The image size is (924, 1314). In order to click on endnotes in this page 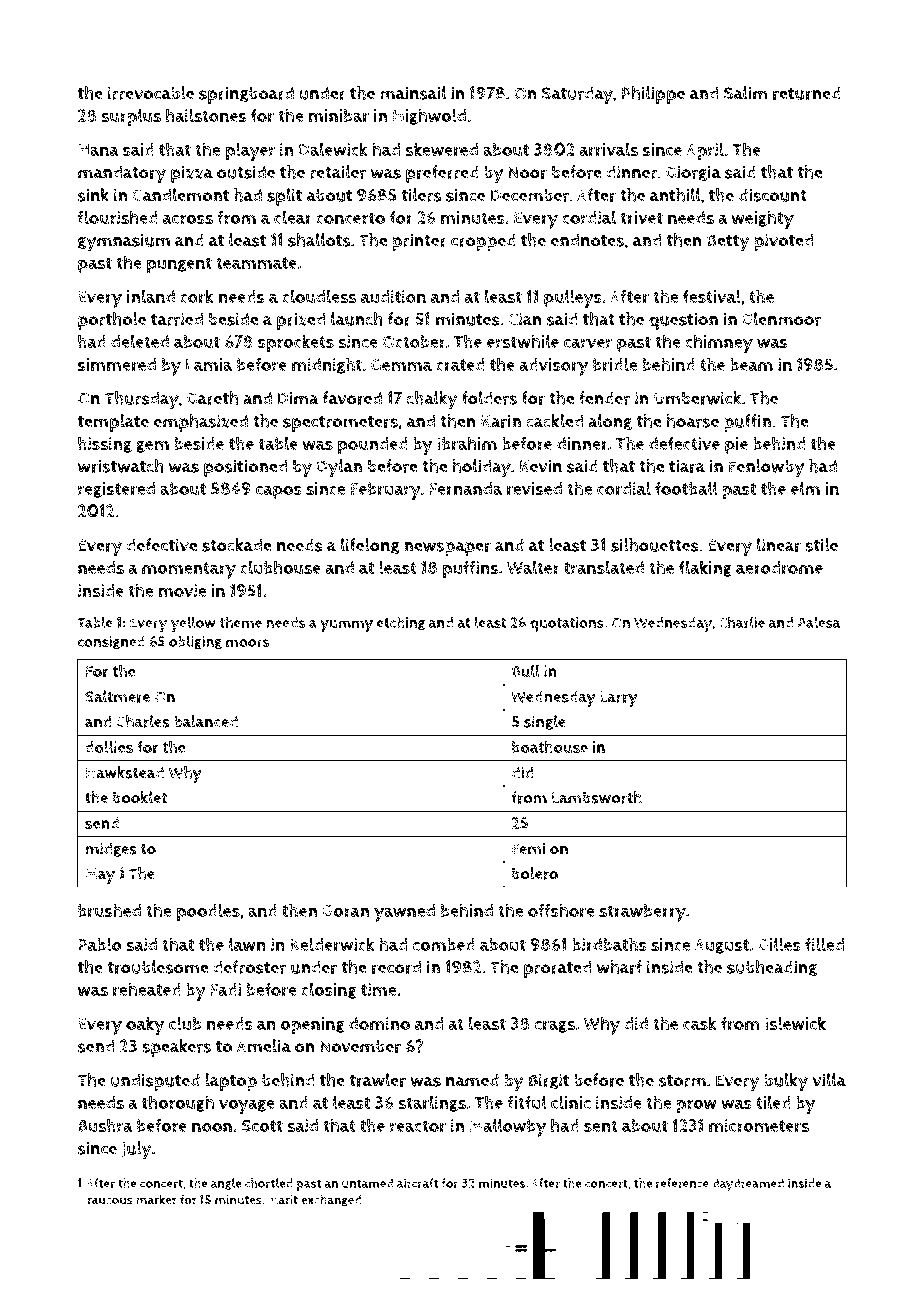, I will do `click(587, 240)`.
